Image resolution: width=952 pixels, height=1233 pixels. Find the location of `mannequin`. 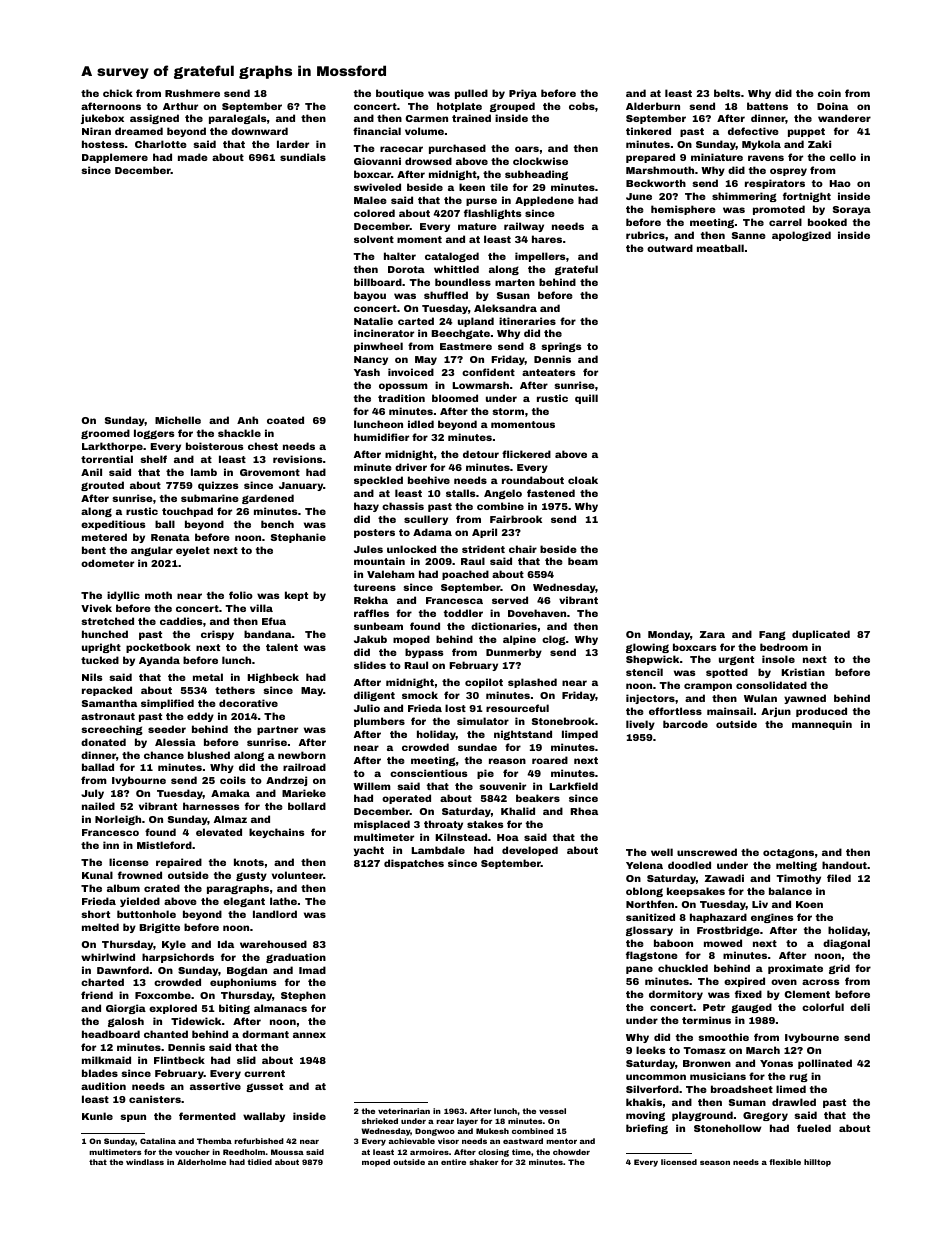

mannequin is located at coordinates (822, 725).
